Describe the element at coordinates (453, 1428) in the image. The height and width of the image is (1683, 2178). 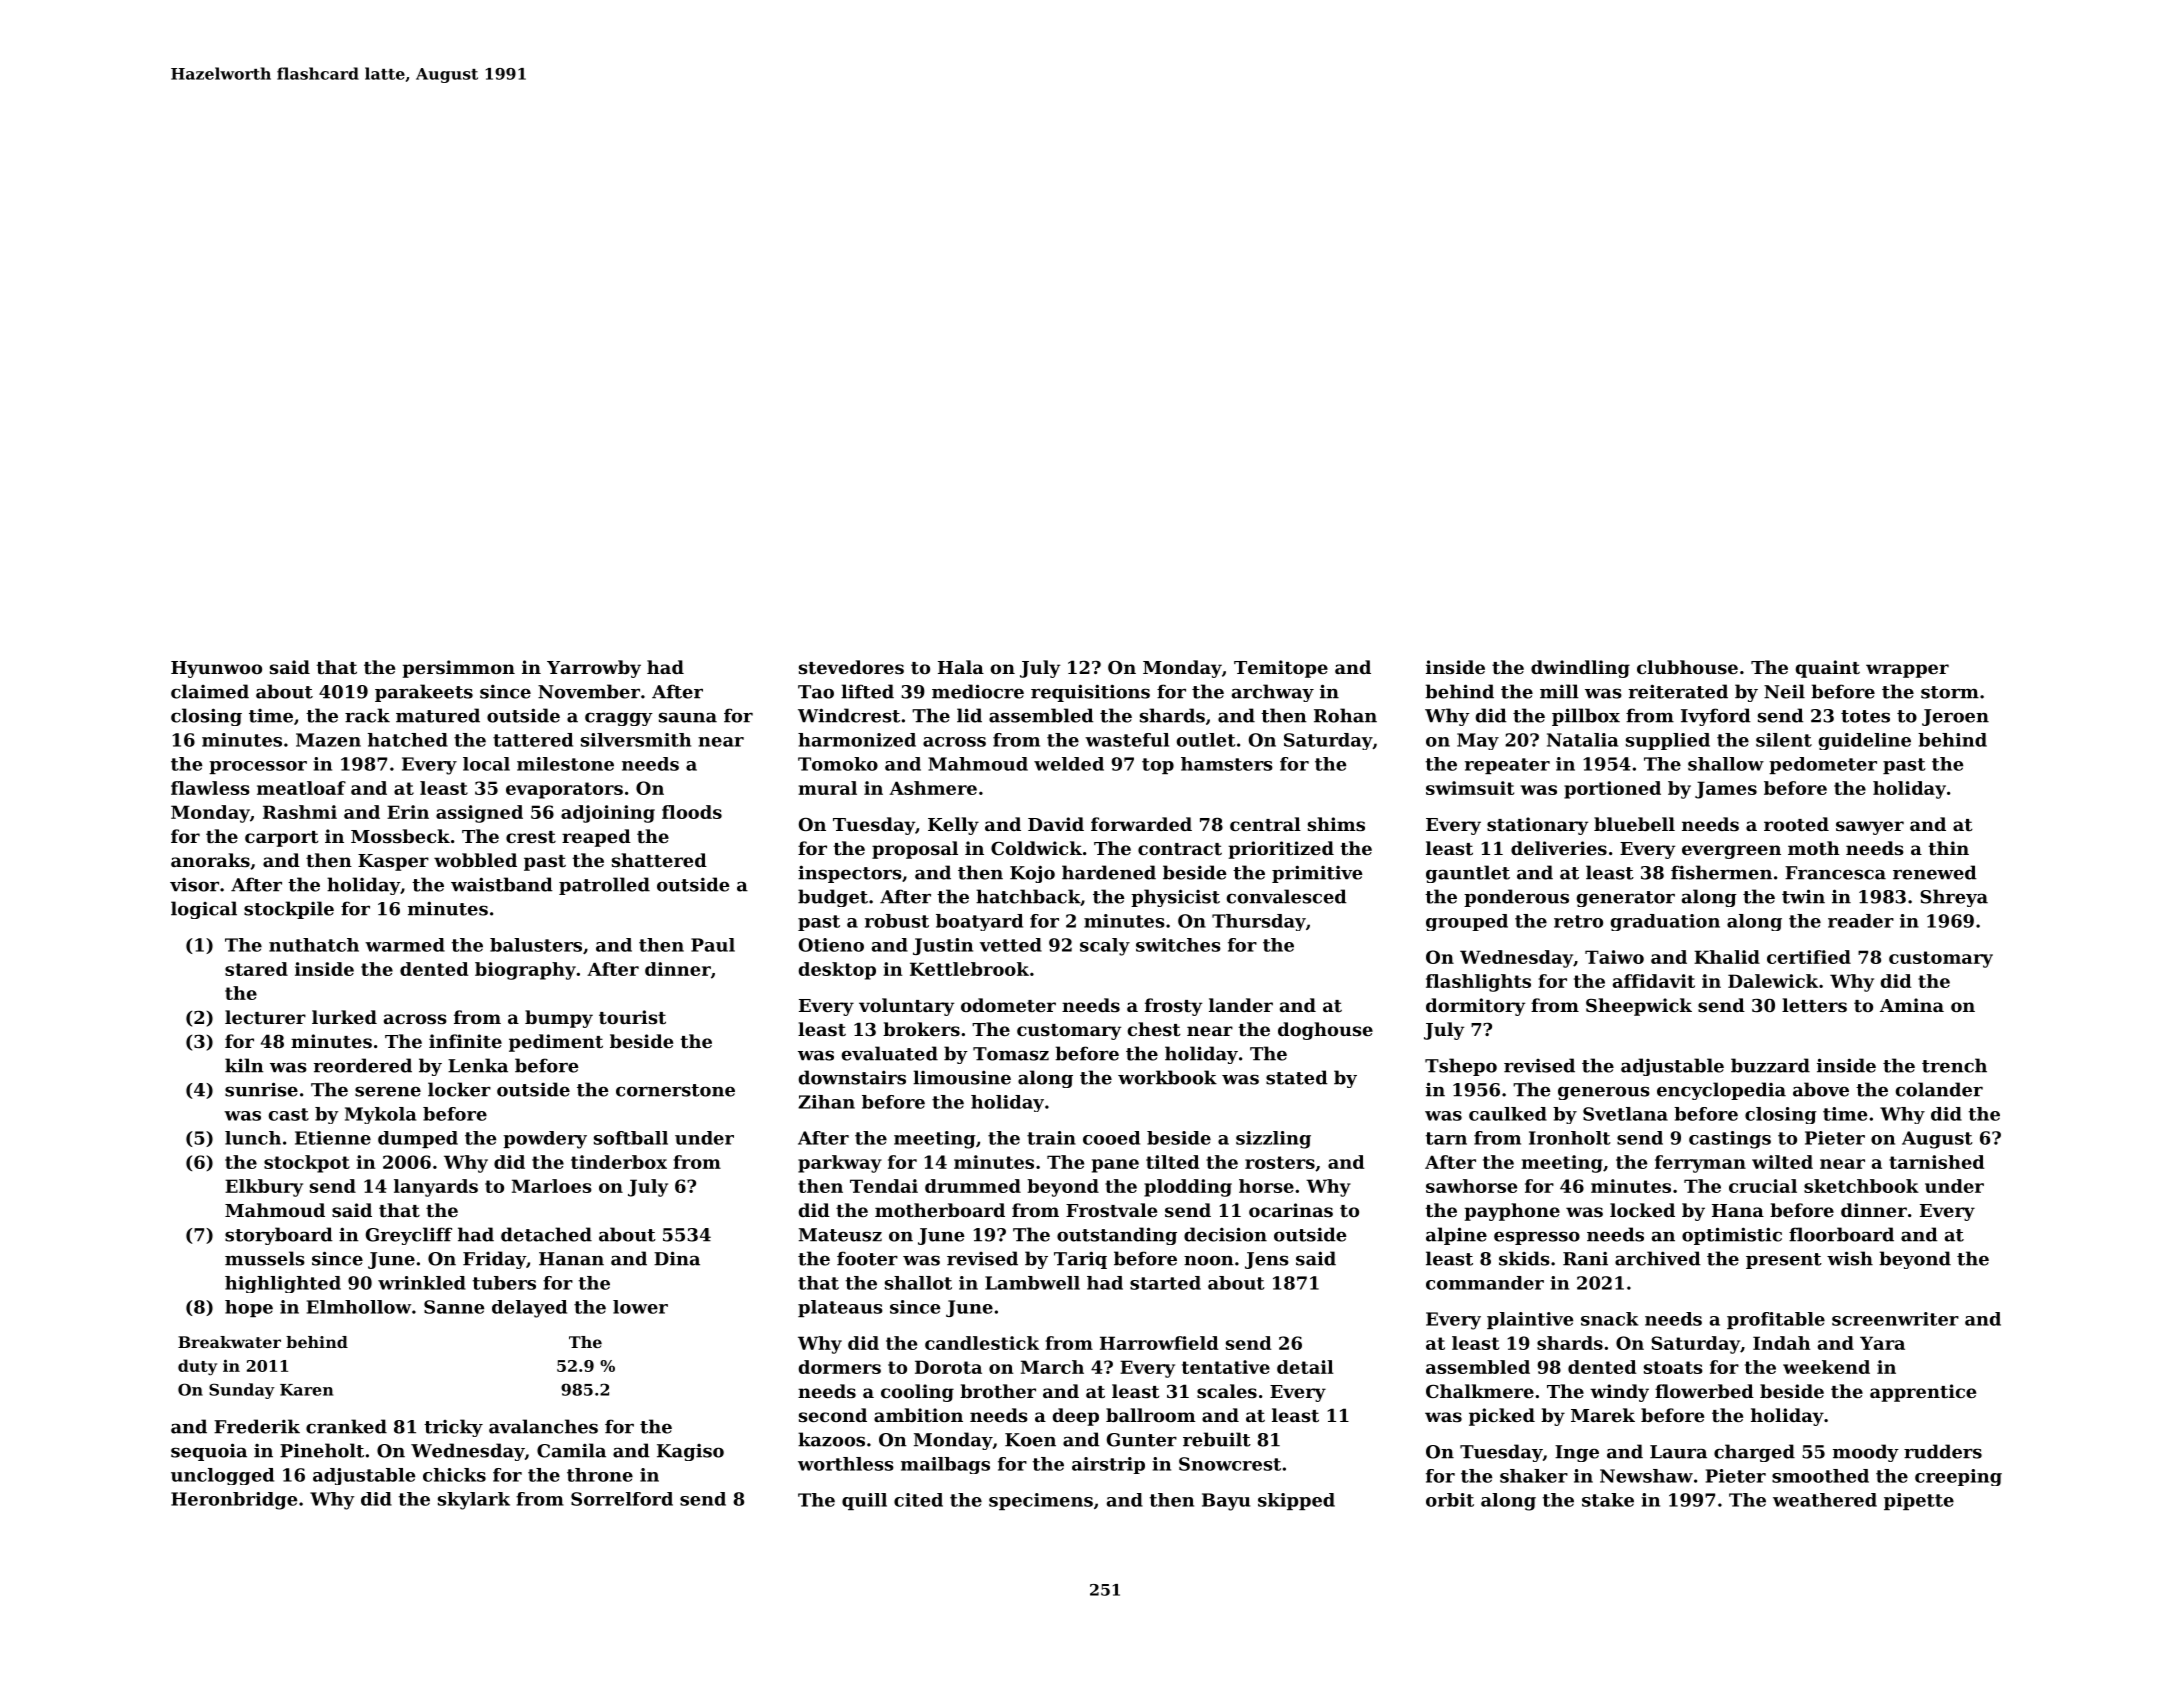
I see `tricky` at that location.
